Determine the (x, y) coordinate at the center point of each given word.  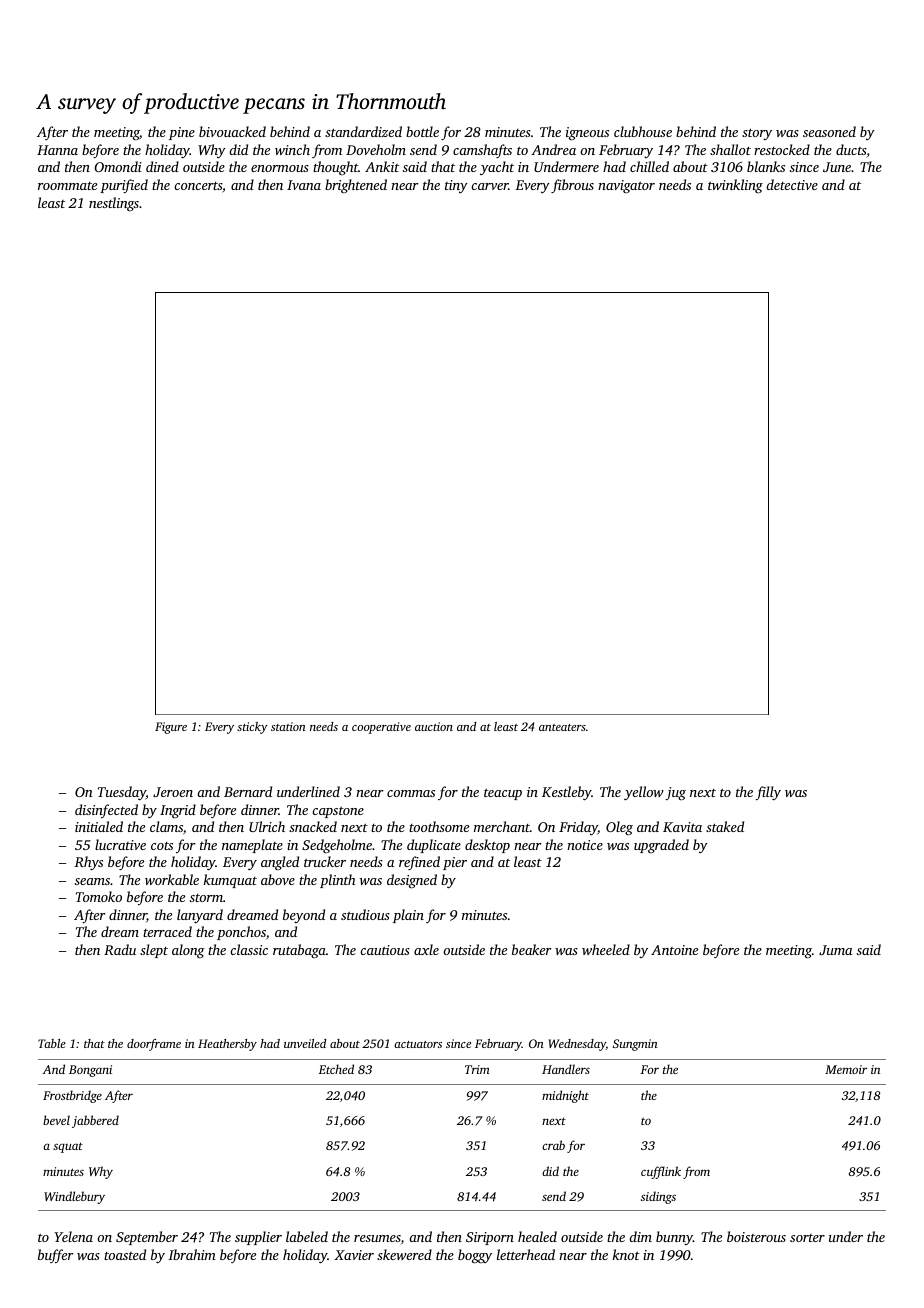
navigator (626, 186)
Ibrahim (192, 1254)
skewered (404, 1254)
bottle (422, 131)
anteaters (562, 727)
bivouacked (232, 131)
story (757, 134)
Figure (171, 728)
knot (626, 1254)
